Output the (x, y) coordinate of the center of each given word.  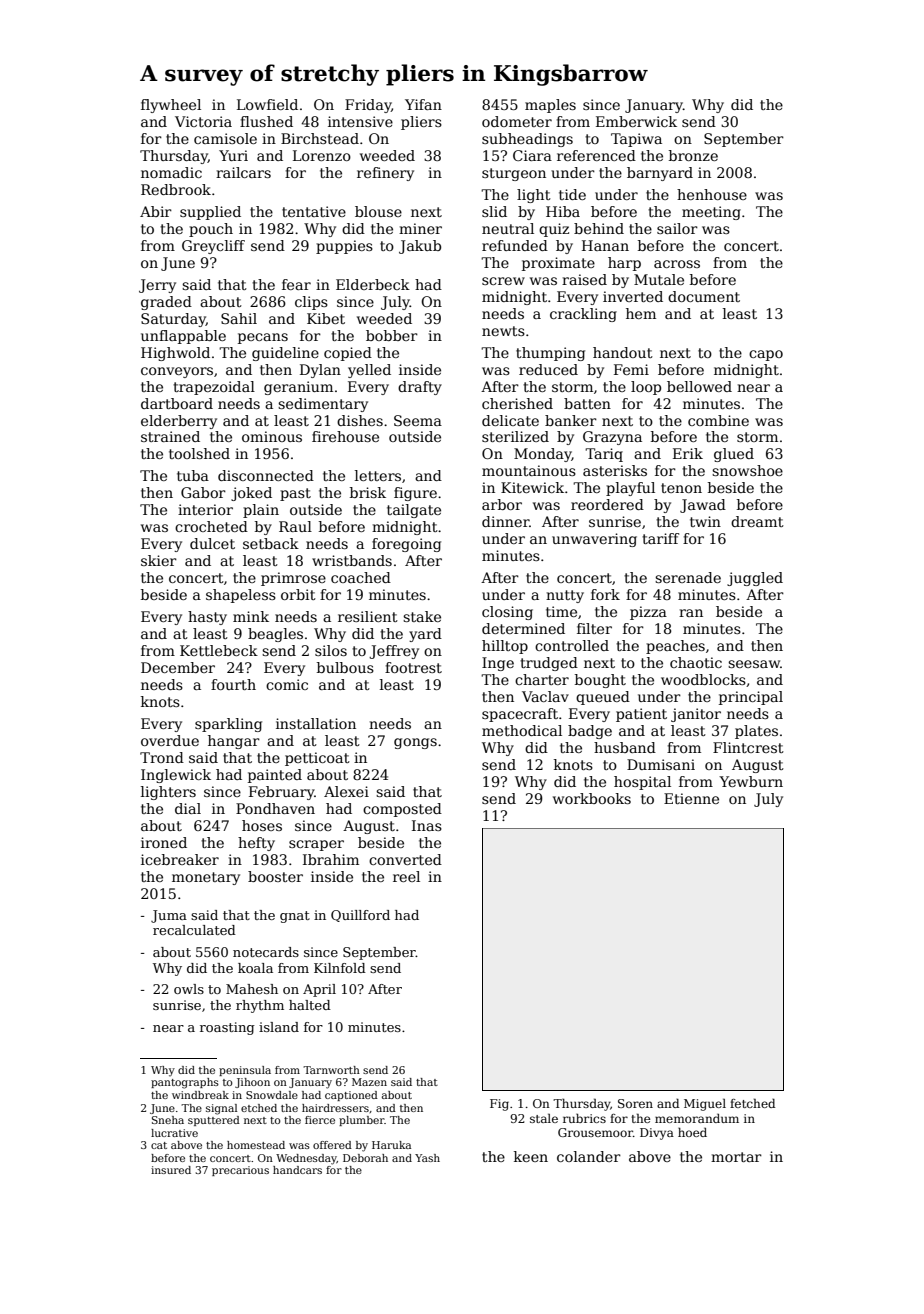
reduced (548, 369)
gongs (415, 743)
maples (550, 106)
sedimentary (323, 405)
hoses (262, 825)
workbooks (592, 798)
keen (531, 1156)
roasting (227, 1028)
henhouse (712, 194)
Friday (368, 106)
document (704, 296)
